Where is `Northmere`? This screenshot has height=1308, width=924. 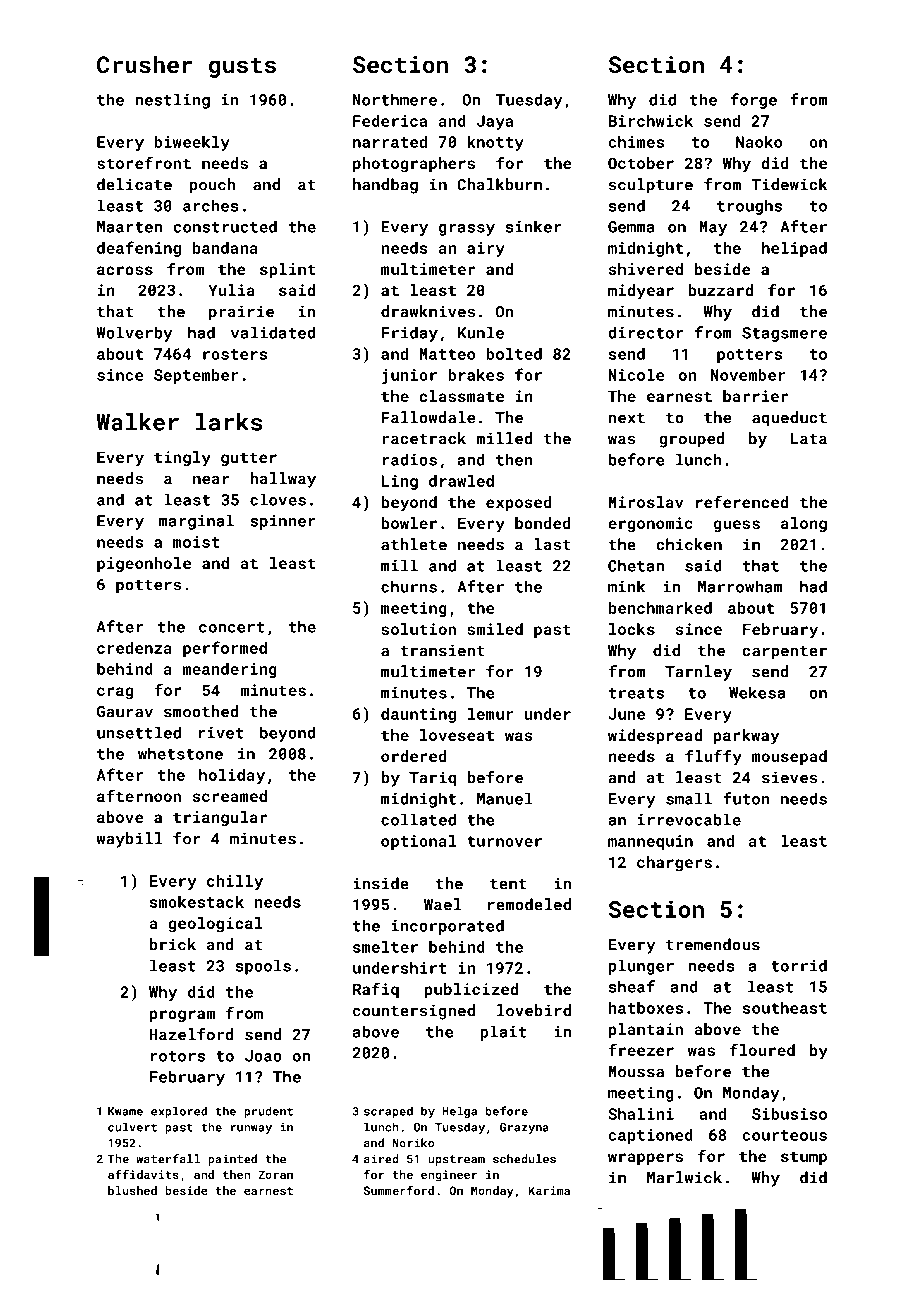
Northmere is located at coordinates (395, 99).
